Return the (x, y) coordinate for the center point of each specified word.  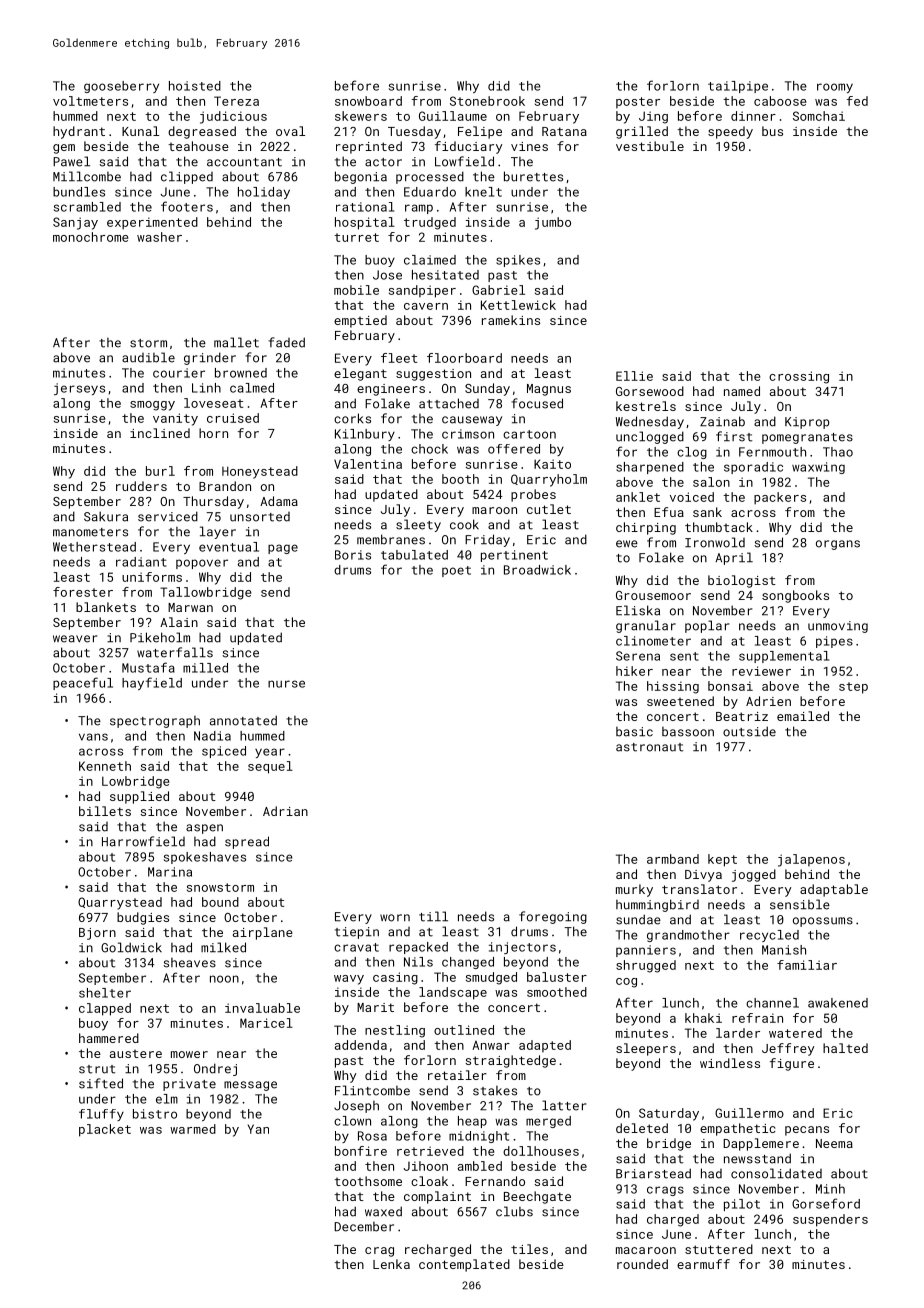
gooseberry (121, 87)
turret (356, 237)
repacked (418, 948)
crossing (799, 377)
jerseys (79, 389)
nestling (395, 1031)
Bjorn (97, 934)
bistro (155, 1114)
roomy (835, 88)
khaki (703, 1018)
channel (772, 1003)
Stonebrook (487, 101)
